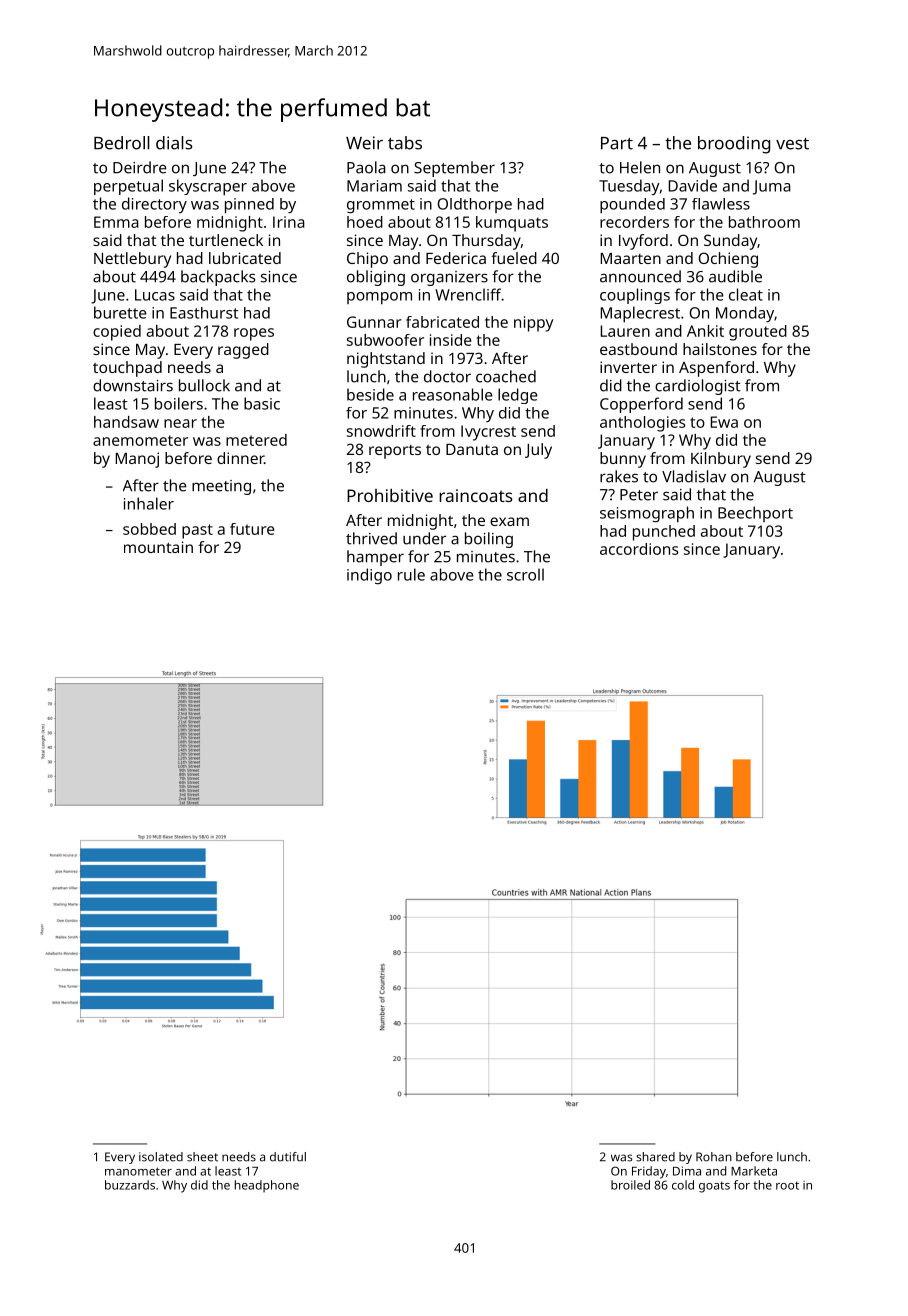 Image resolution: width=908 pixels, height=1316 pixels. Describe the element at coordinates (714, 1157) in the image. I see `Rohan` at that location.
